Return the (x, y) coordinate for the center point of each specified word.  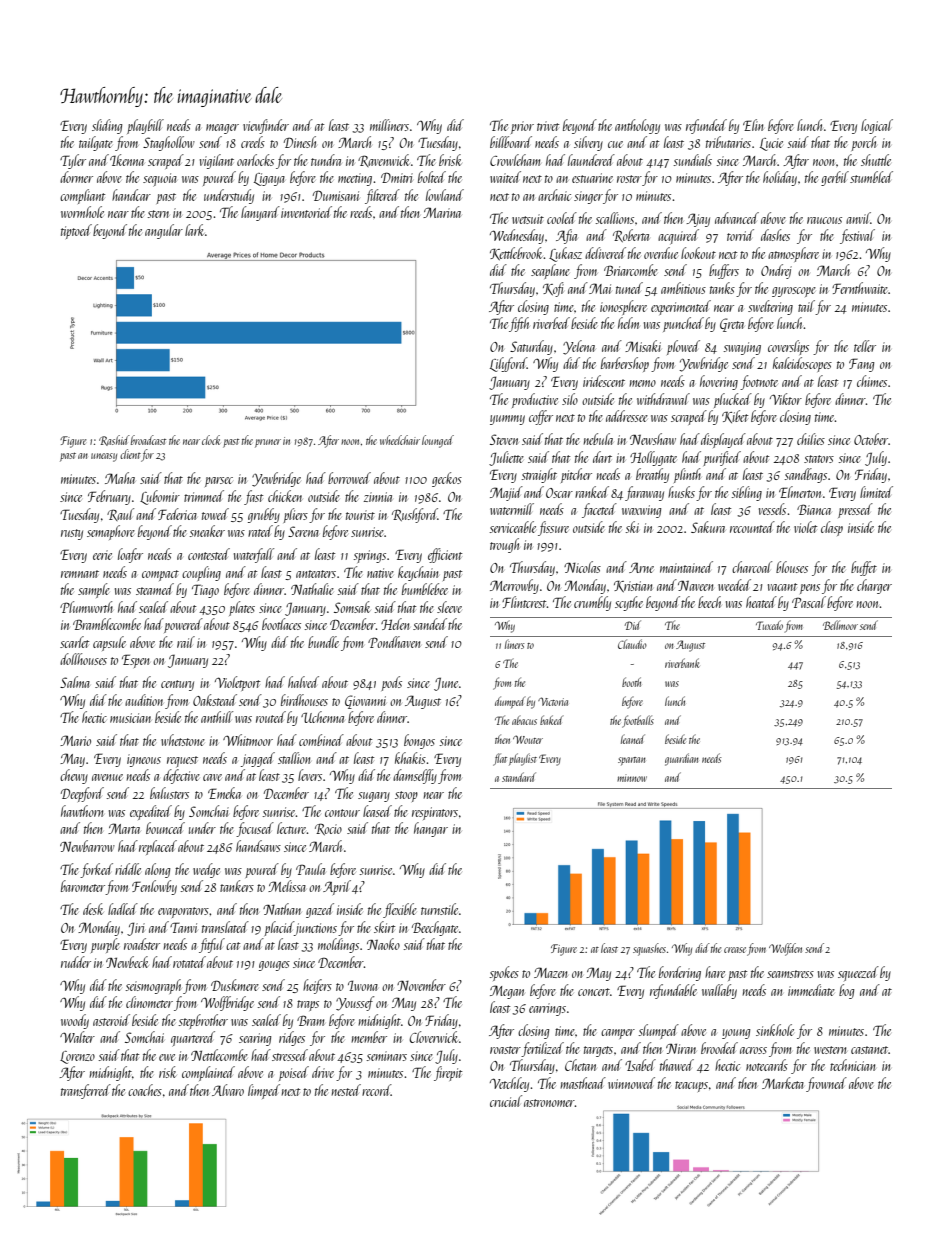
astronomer (549, 1103)
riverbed (551, 323)
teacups (691, 1086)
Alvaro (228, 1090)
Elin (753, 125)
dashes (775, 235)
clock (211, 440)
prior (522, 127)
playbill (145, 126)
